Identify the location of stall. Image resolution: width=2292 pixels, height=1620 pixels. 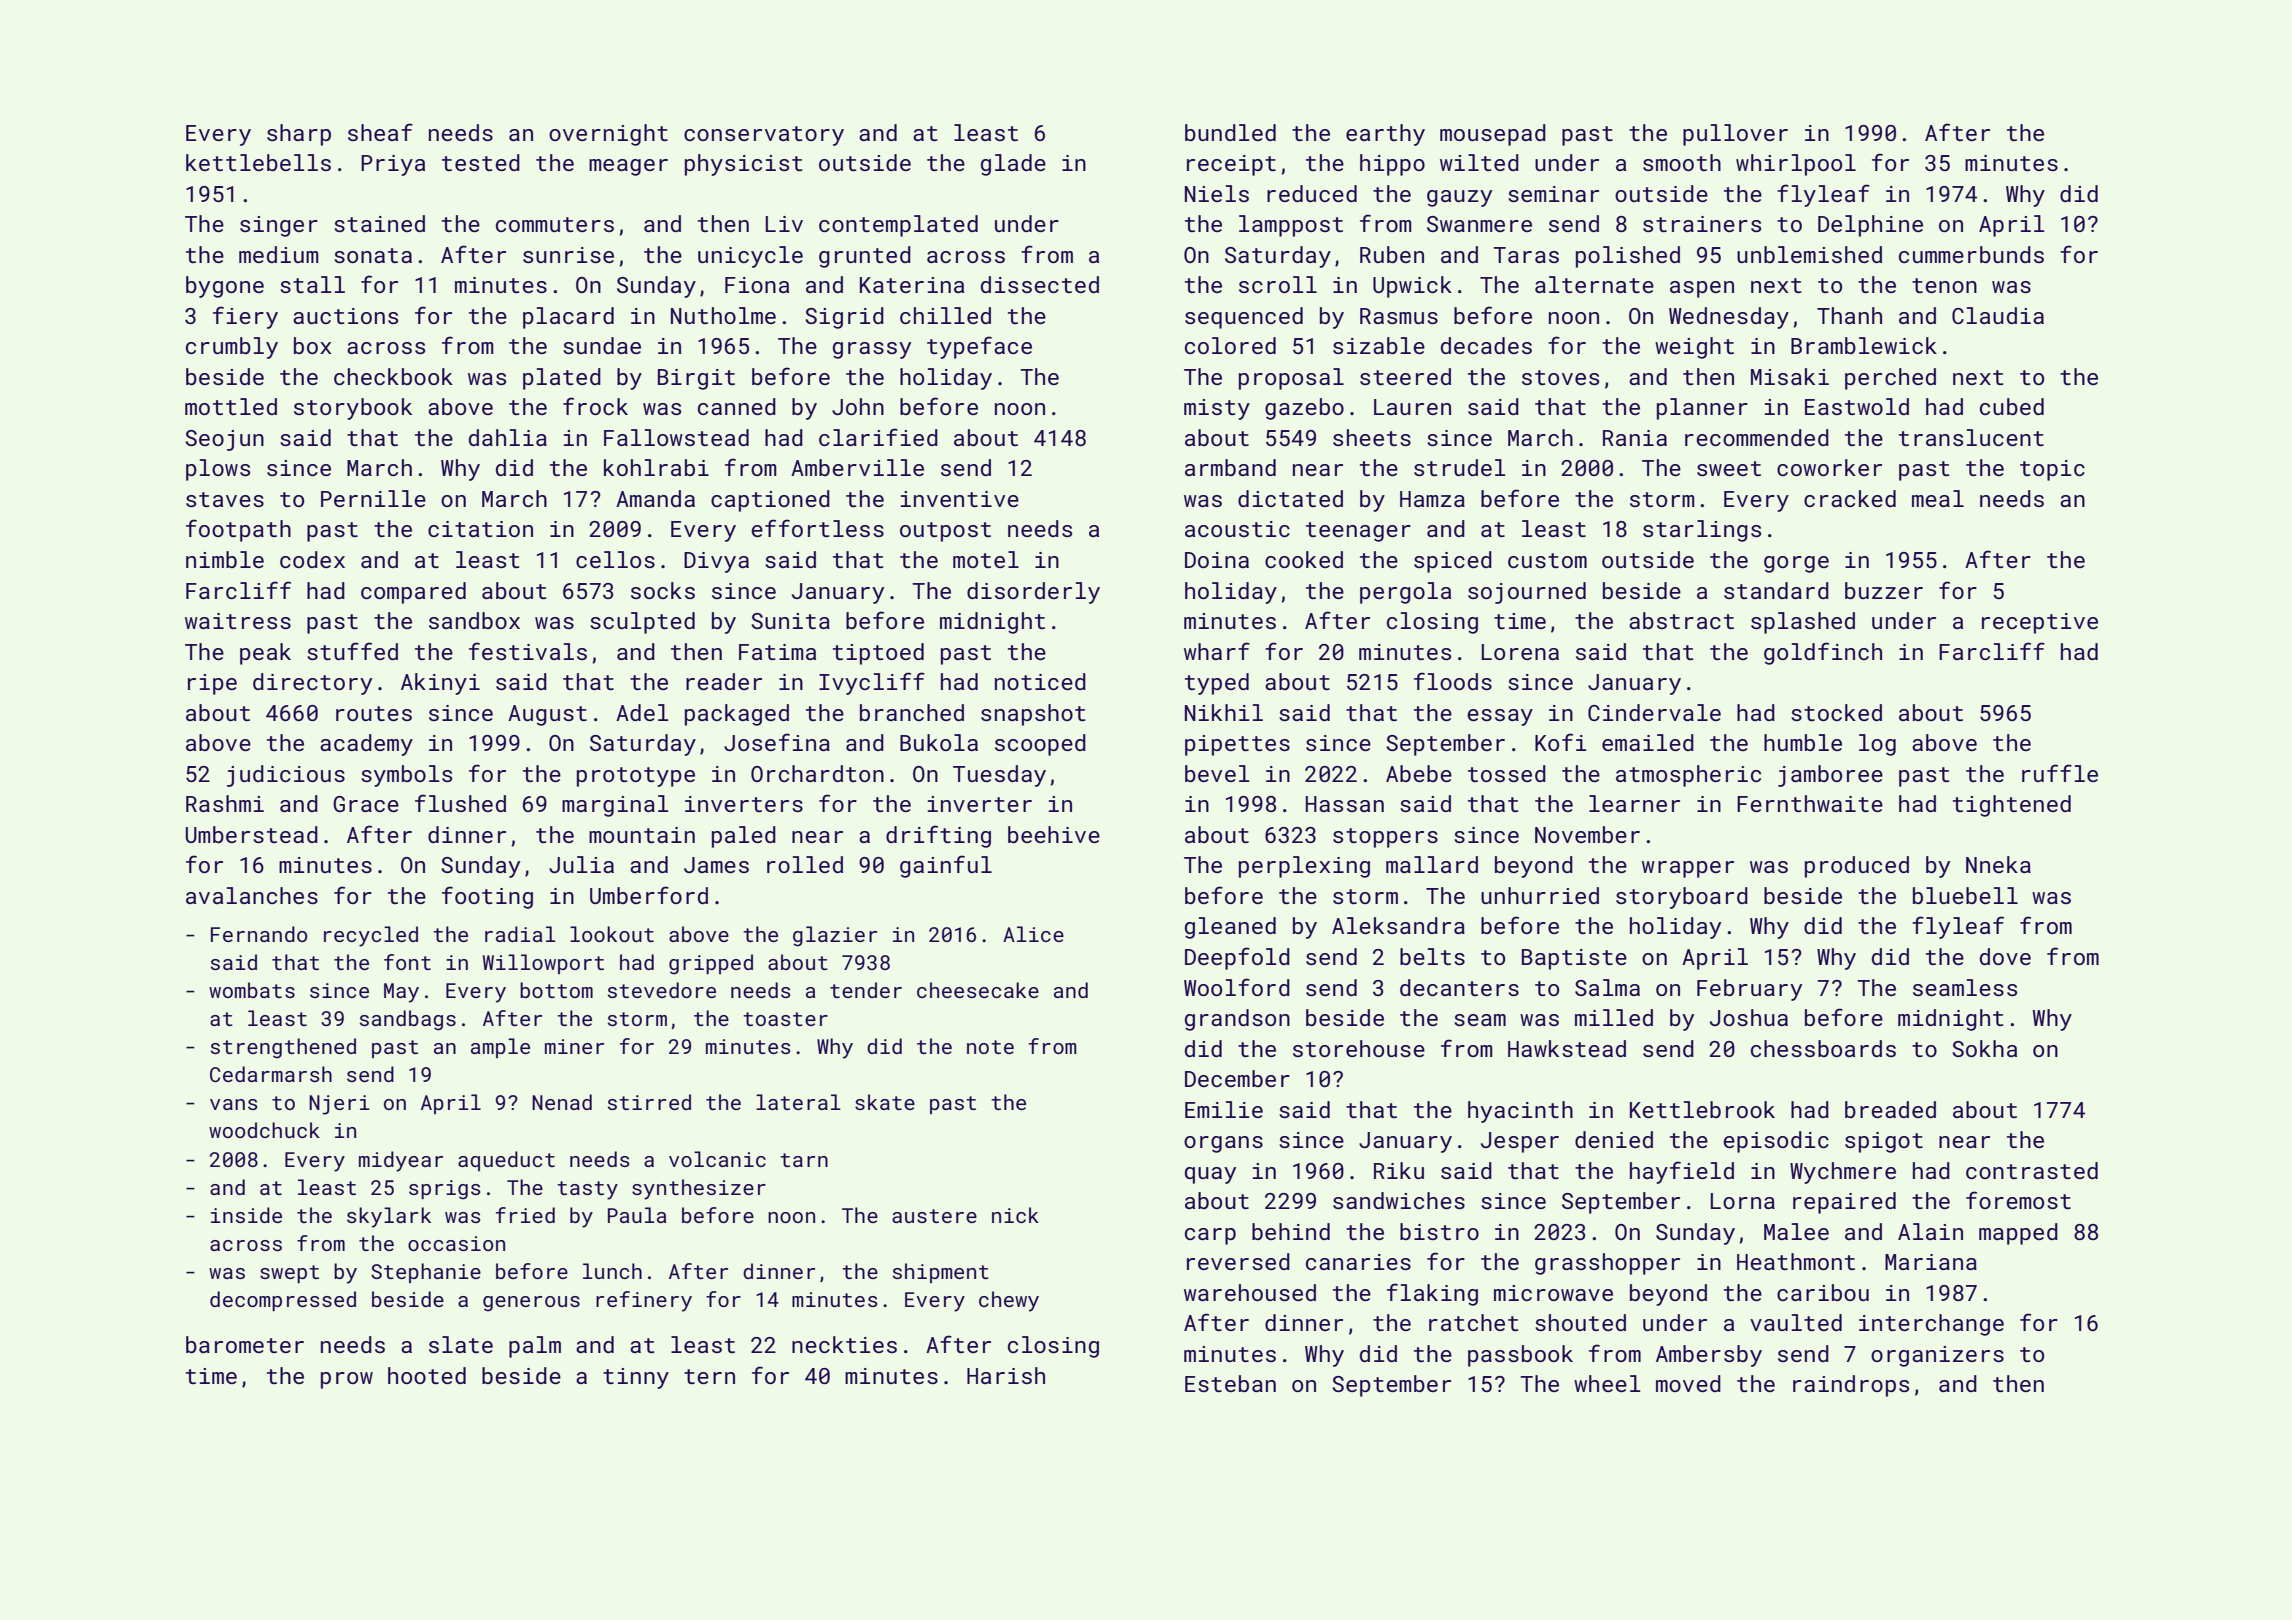
(312, 284).
